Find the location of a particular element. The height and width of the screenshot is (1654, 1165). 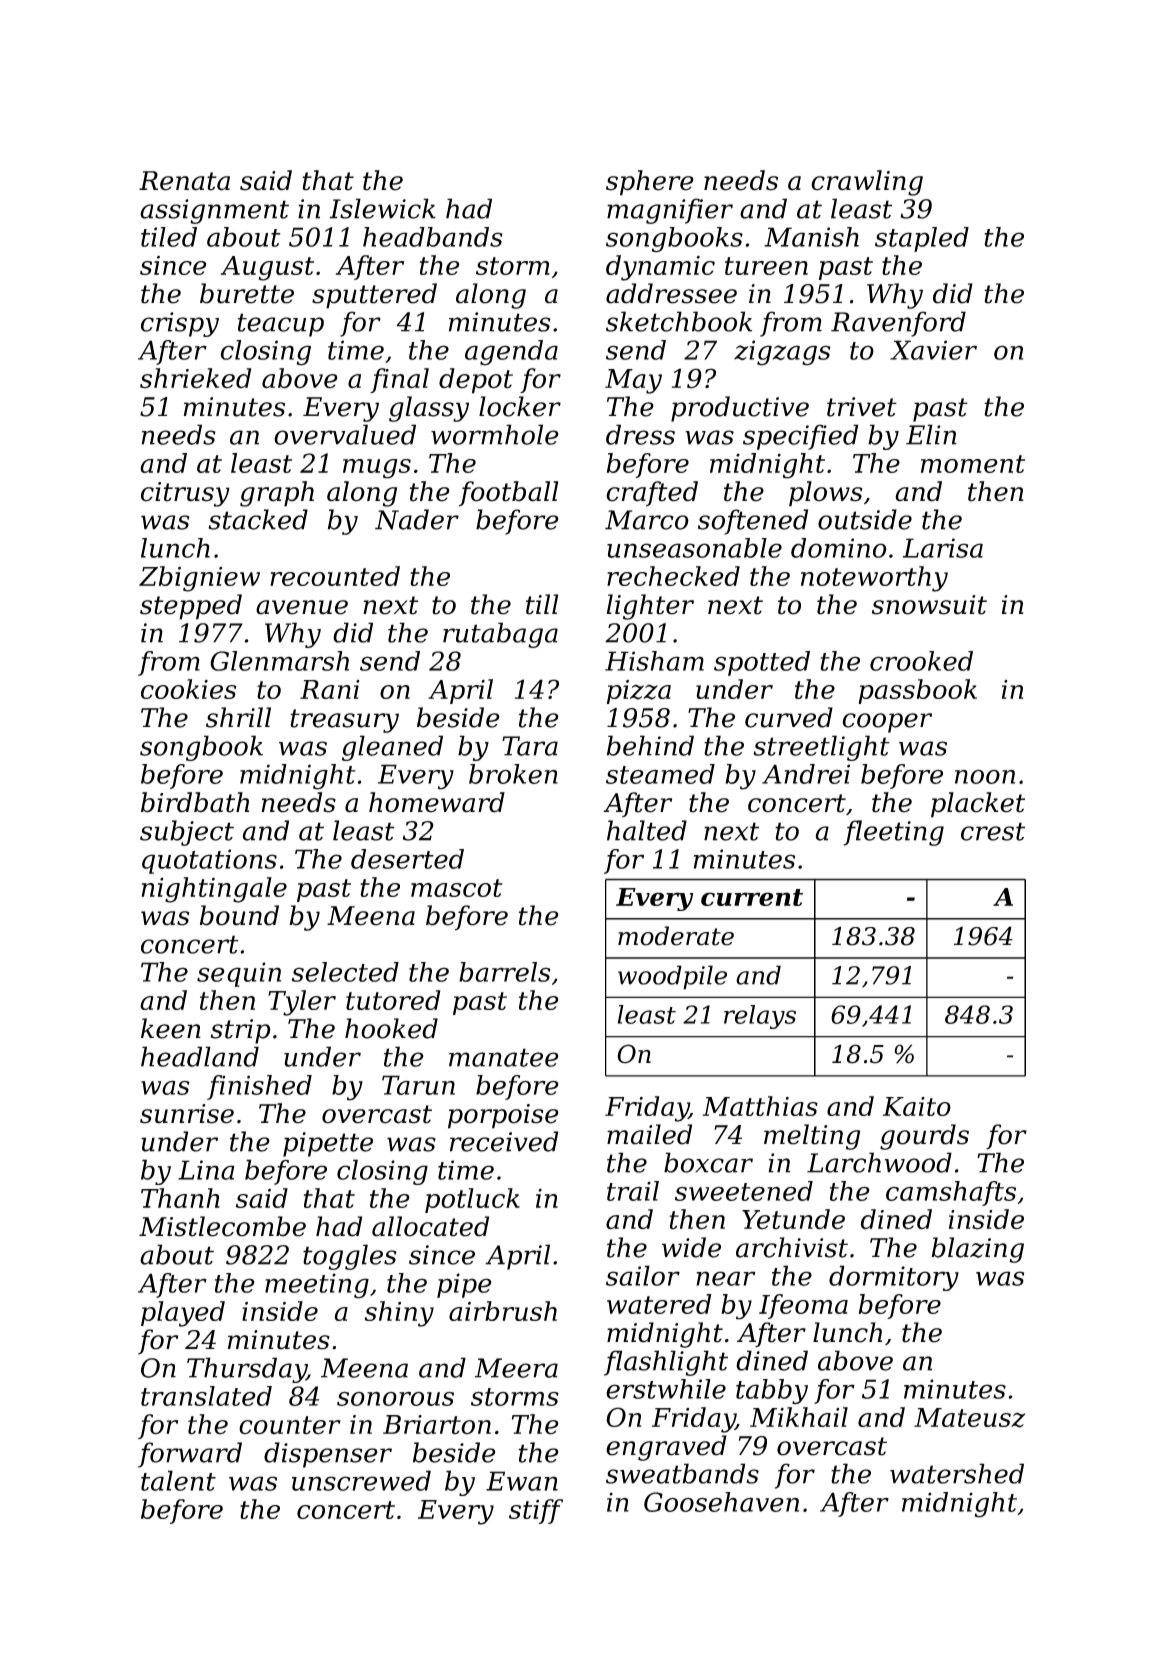

teacup is located at coordinates (281, 325).
